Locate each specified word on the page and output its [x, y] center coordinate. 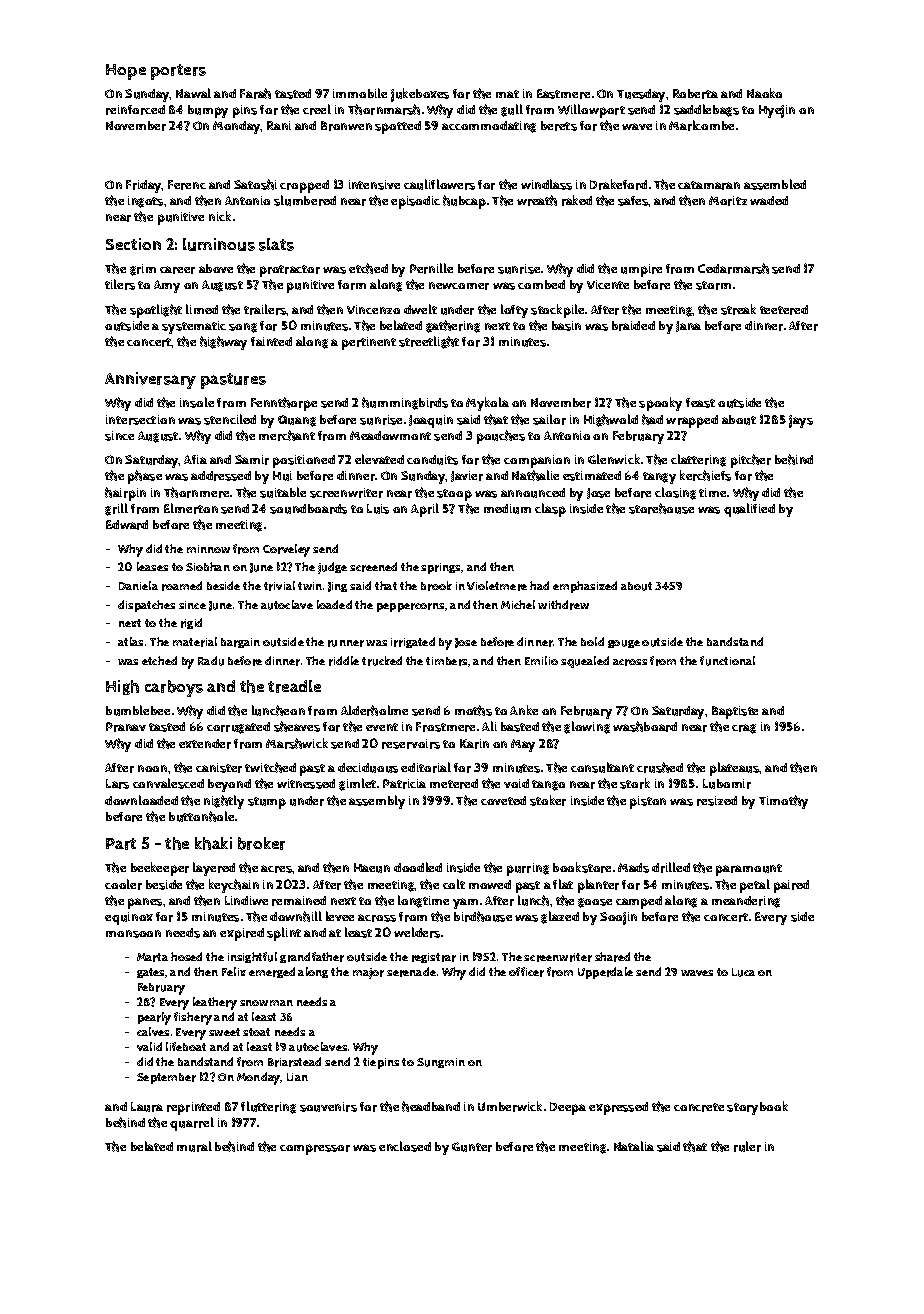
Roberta [695, 94]
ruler [747, 1146]
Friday [144, 186]
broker [261, 843]
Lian [297, 1077]
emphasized [585, 587]
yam [465, 903]
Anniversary [150, 380]
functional [727, 661]
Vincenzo [373, 309]
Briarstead [294, 1062]
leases [152, 566]
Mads [633, 868]
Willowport [591, 111]
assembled [775, 184]
